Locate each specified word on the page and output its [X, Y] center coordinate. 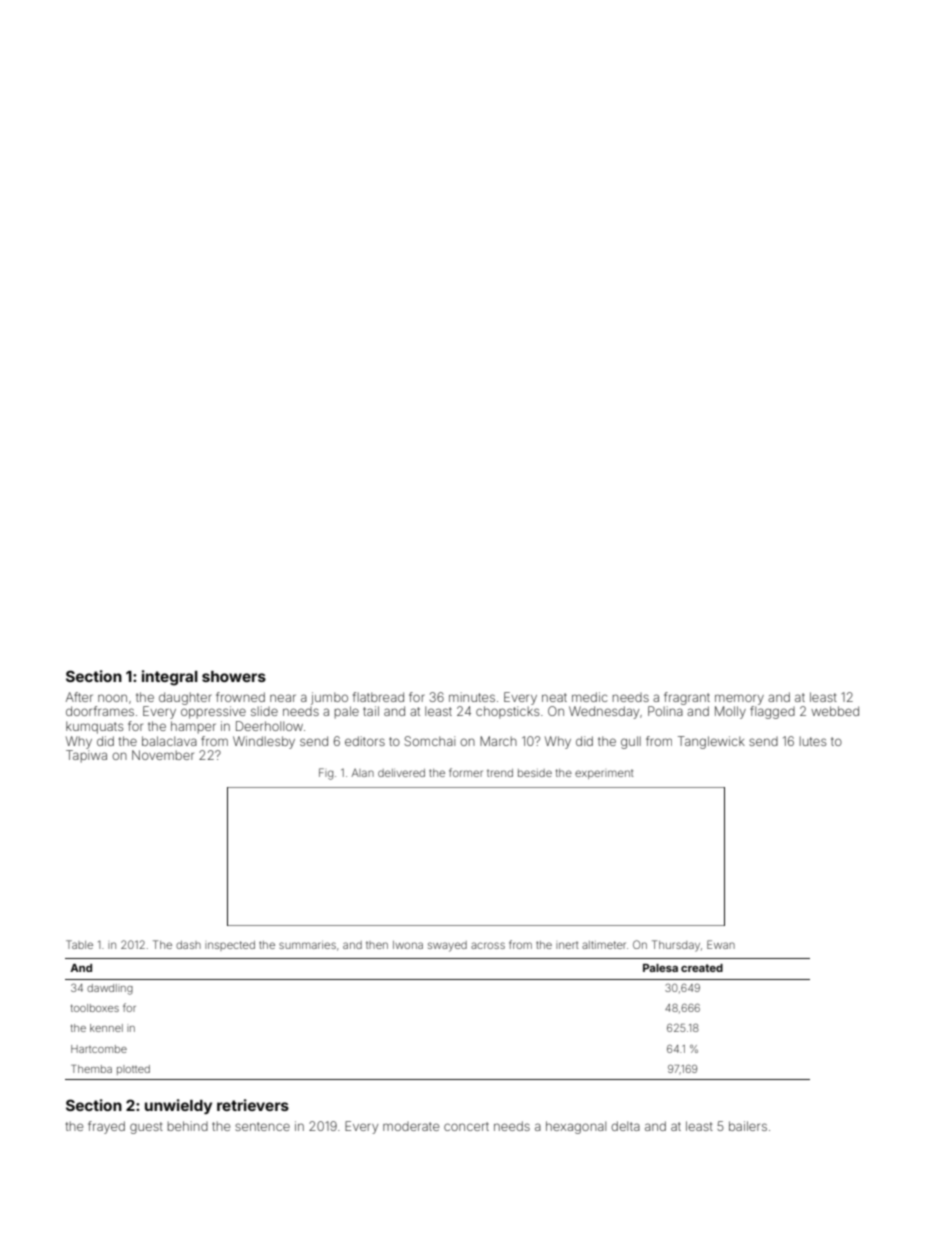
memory [739, 699]
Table [79, 944]
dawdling [110, 989]
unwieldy [178, 1106]
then [377, 945]
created [702, 968]
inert [567, 945]
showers [234, 676]
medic [590, 697]
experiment [604, 774]
